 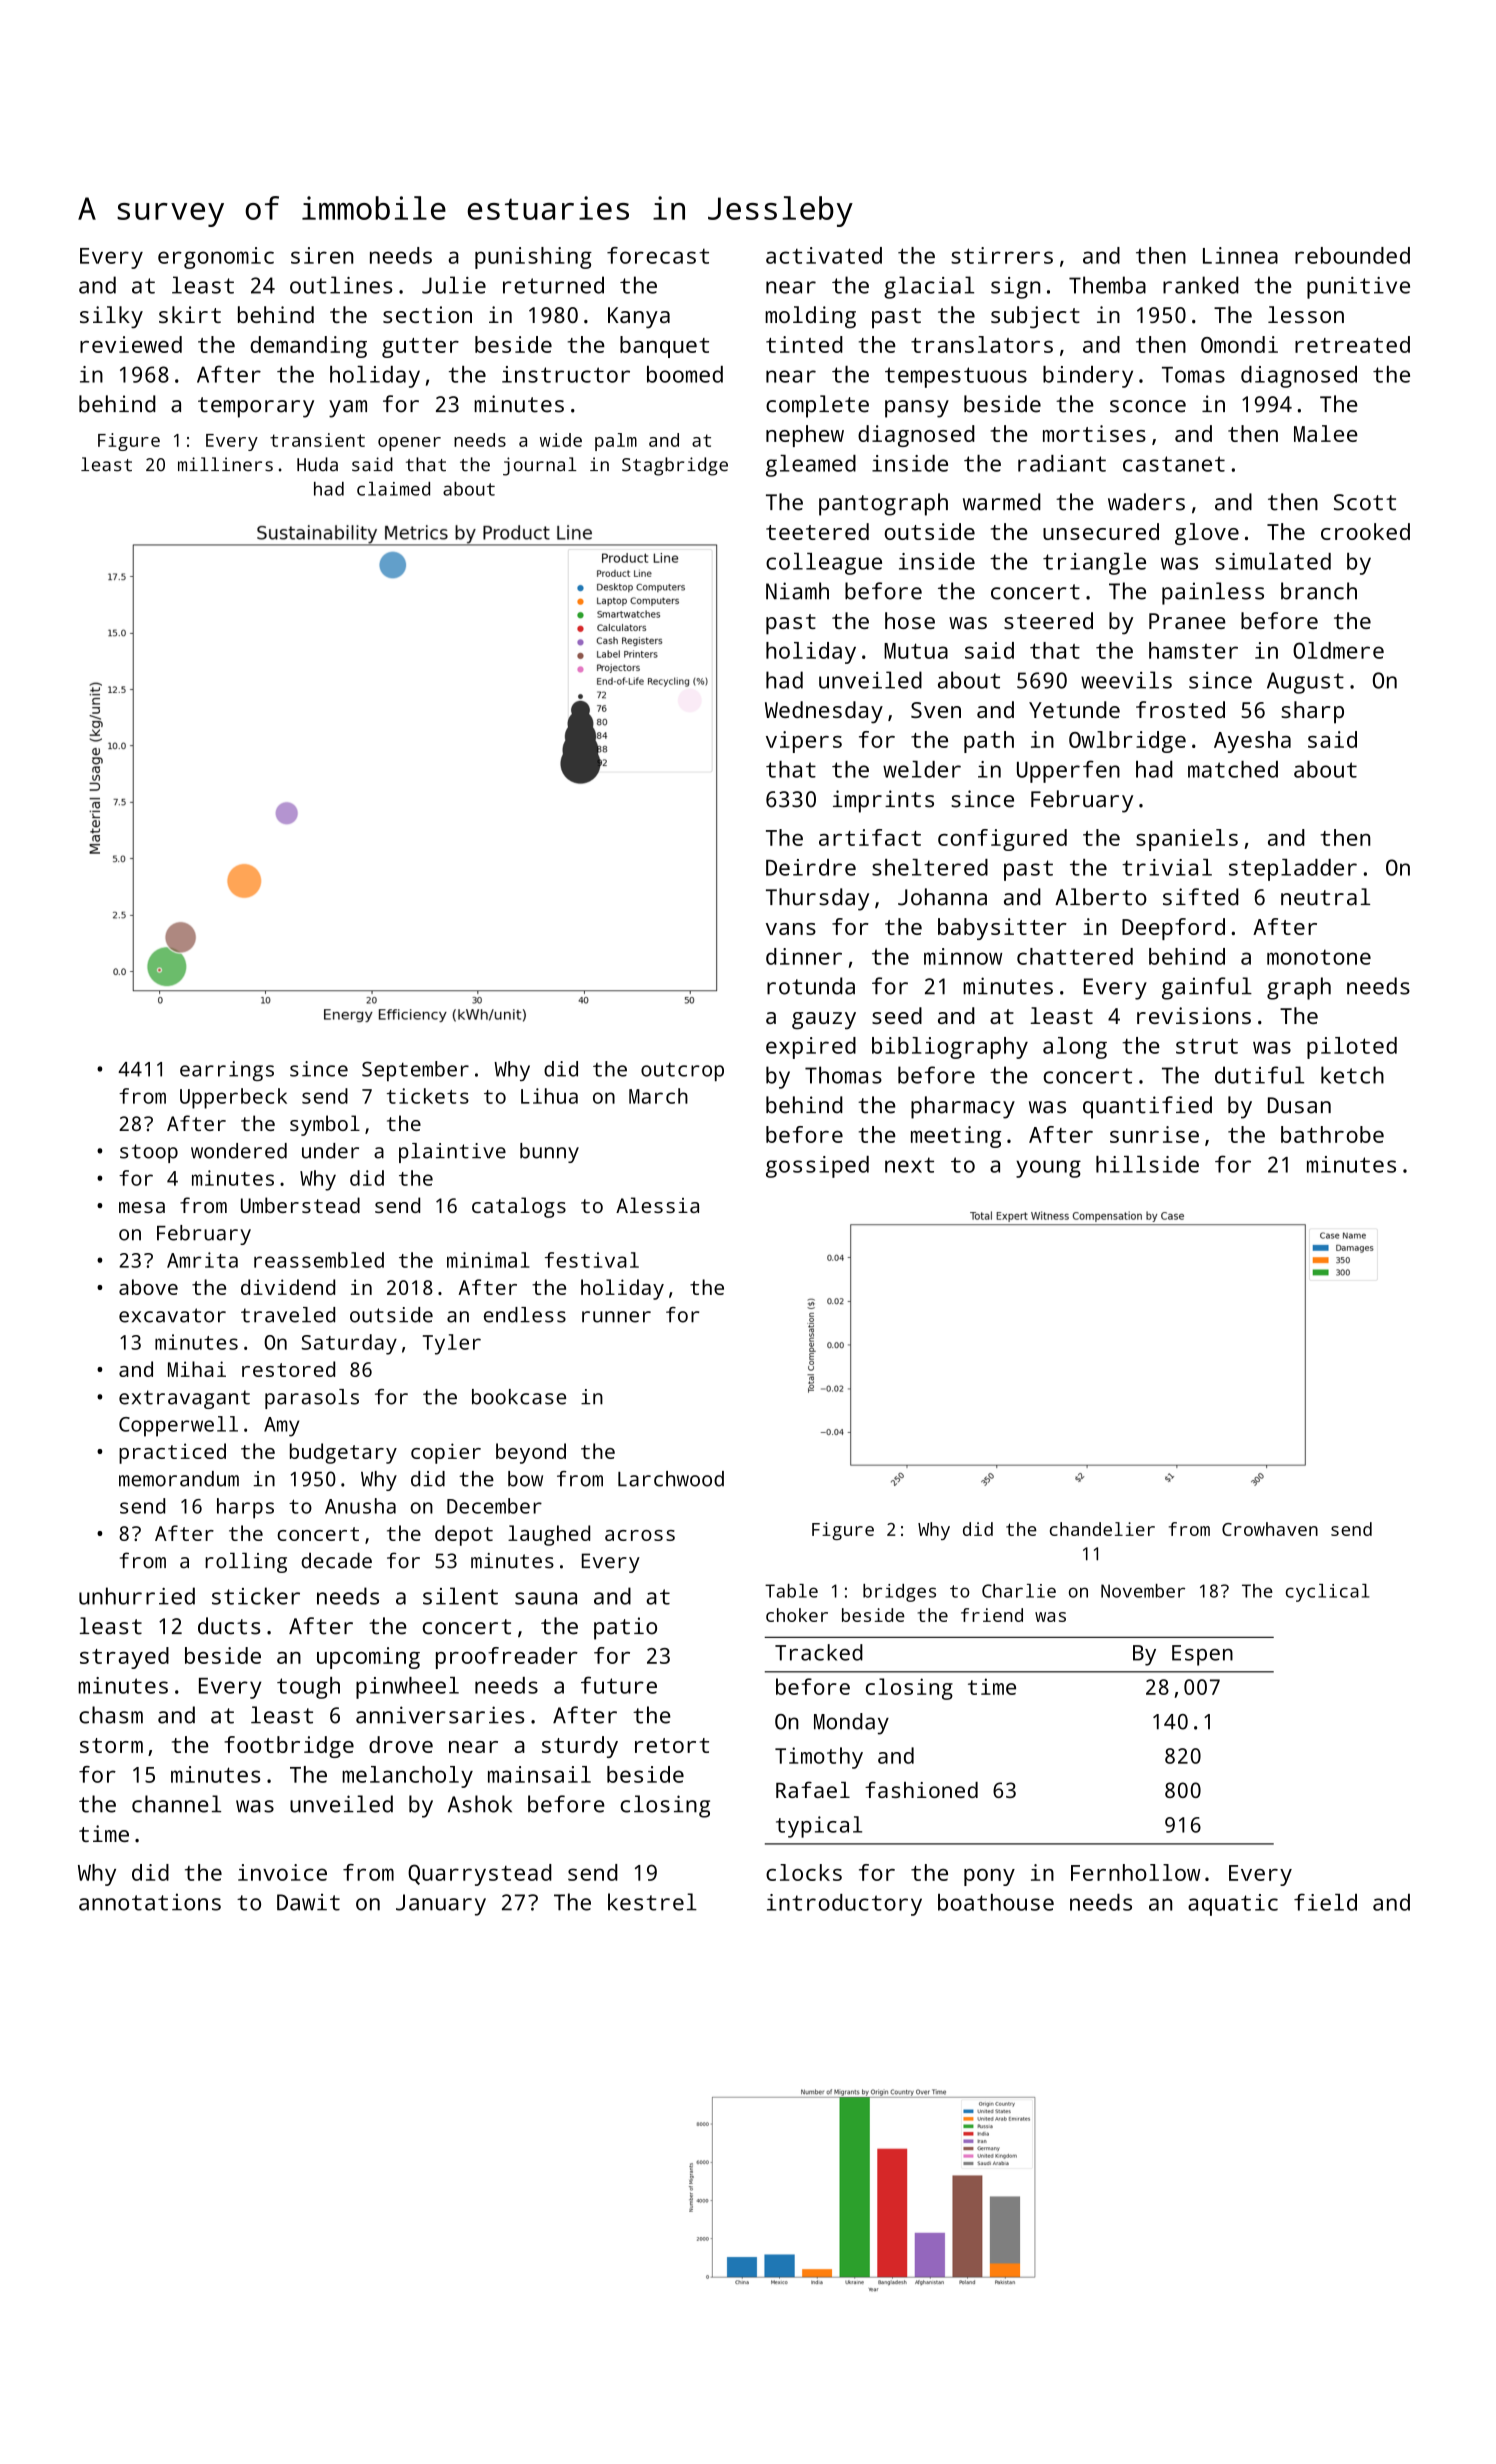 I want to click on pansy, so click(x=917, y=409).
